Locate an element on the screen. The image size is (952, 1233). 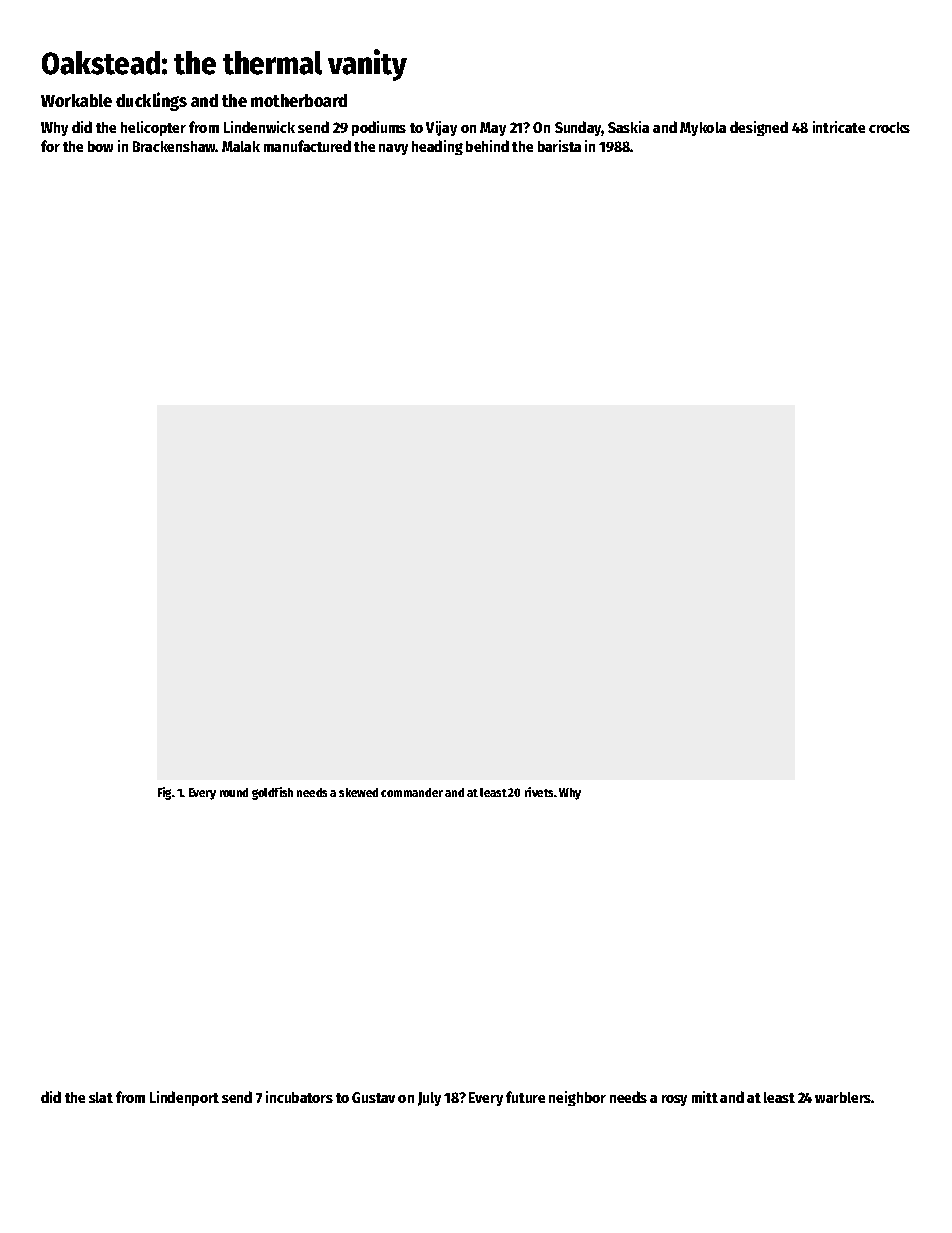
incubators is located at coordinates (299, 1097).
